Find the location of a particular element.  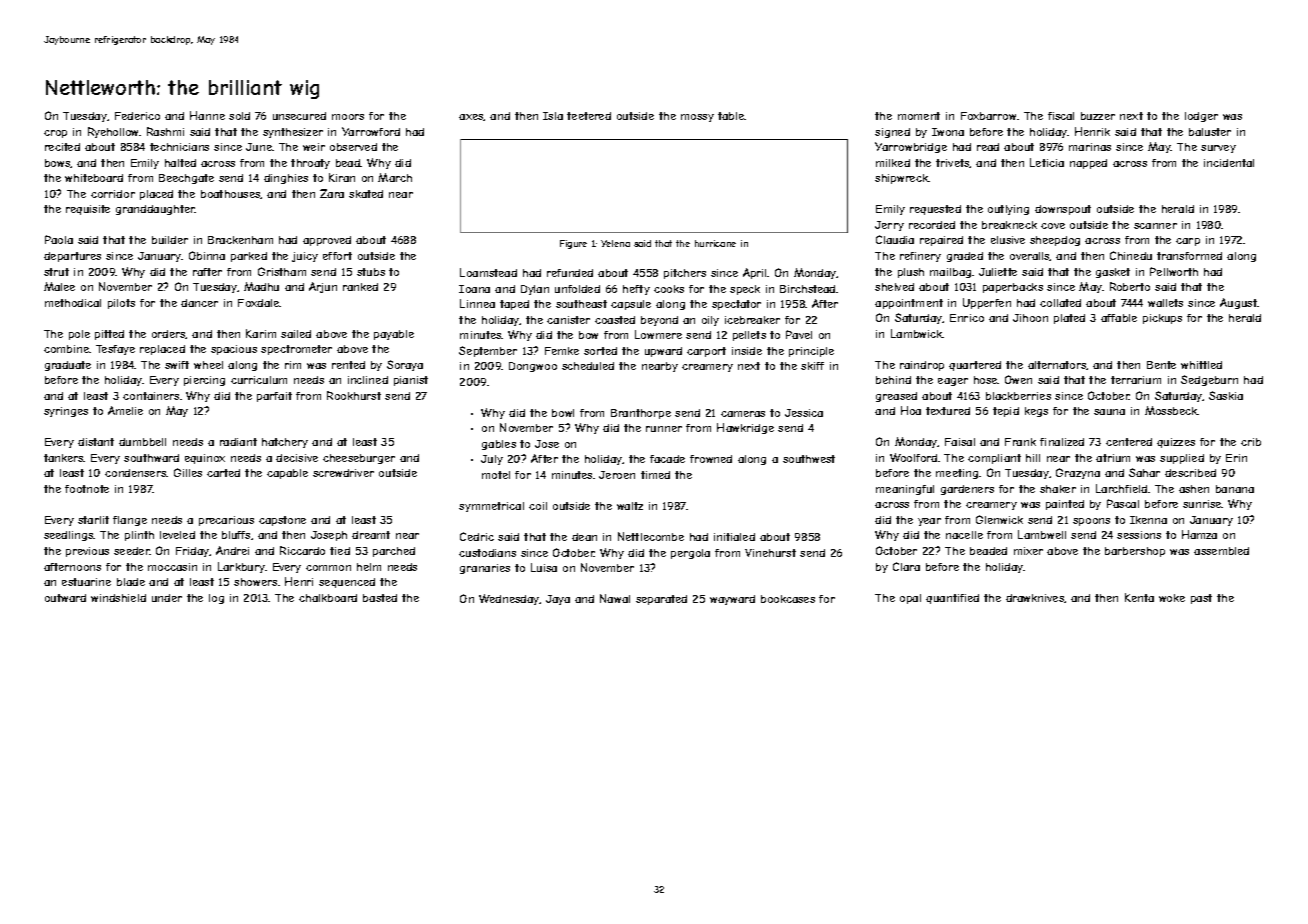

refinery is located at coordinates (920, 257).
